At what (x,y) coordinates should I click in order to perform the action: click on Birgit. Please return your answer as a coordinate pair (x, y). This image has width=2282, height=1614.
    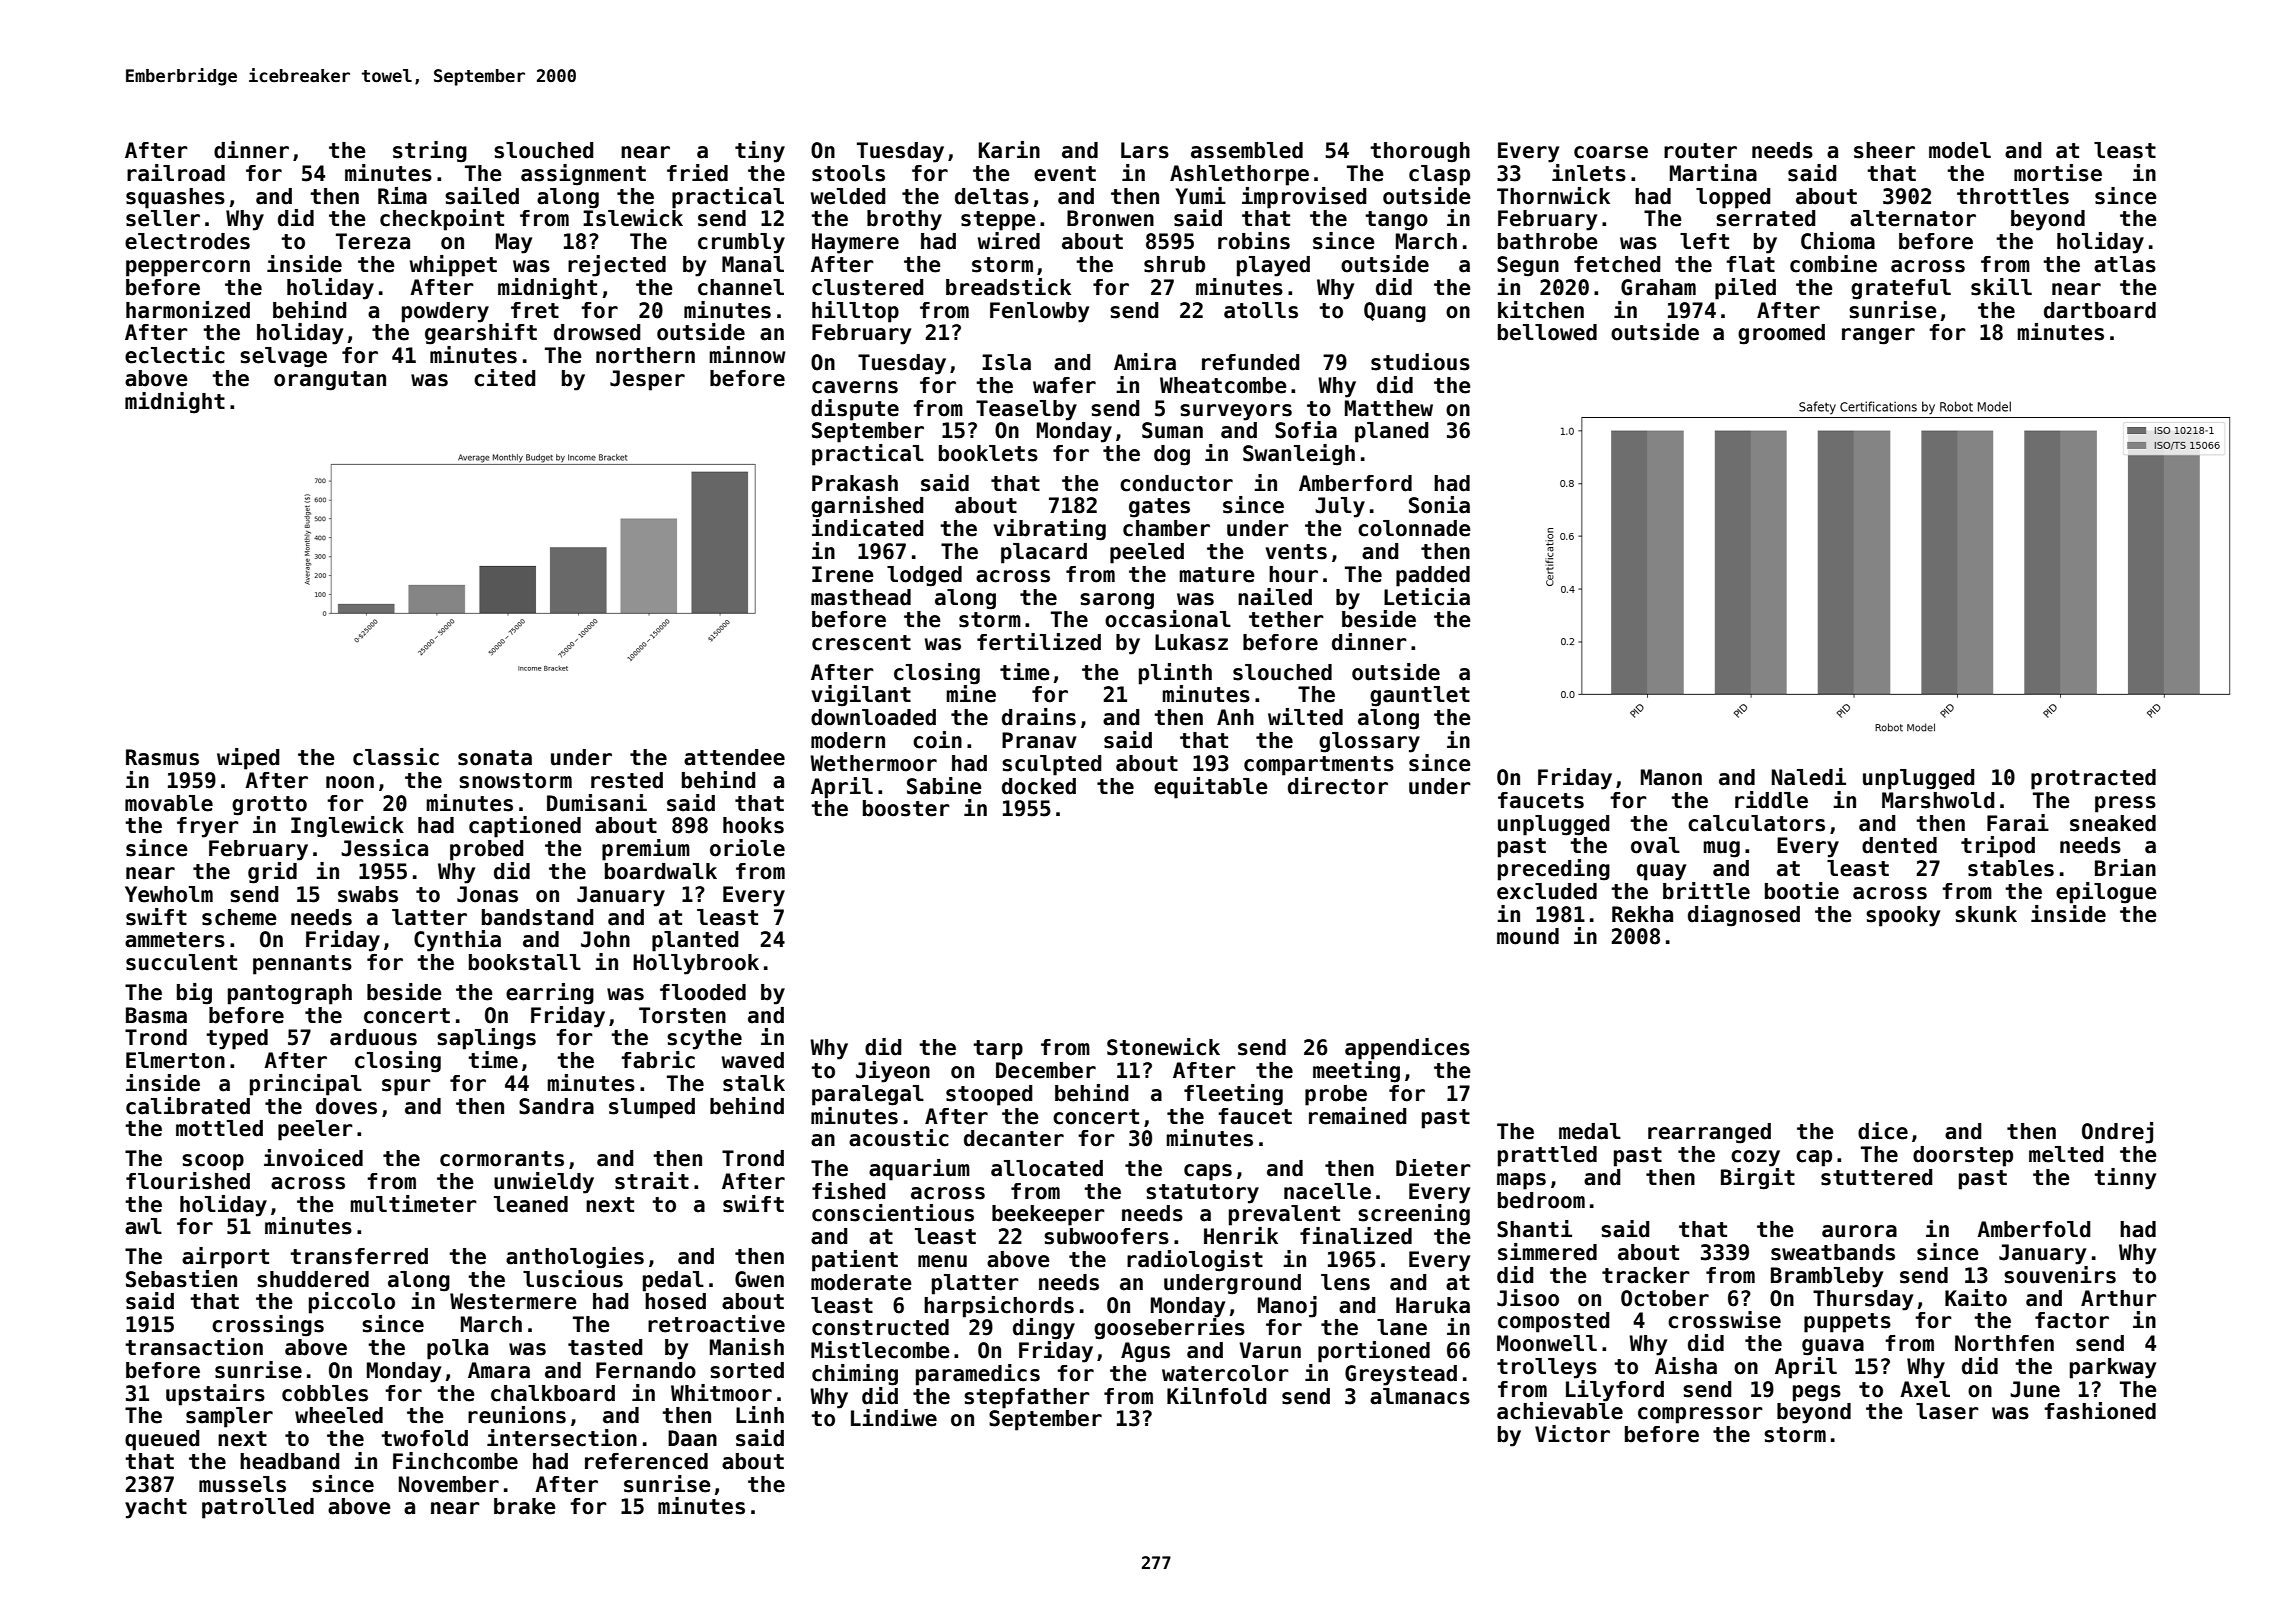
    Looking at the image, I should click on (1758, 1179).
